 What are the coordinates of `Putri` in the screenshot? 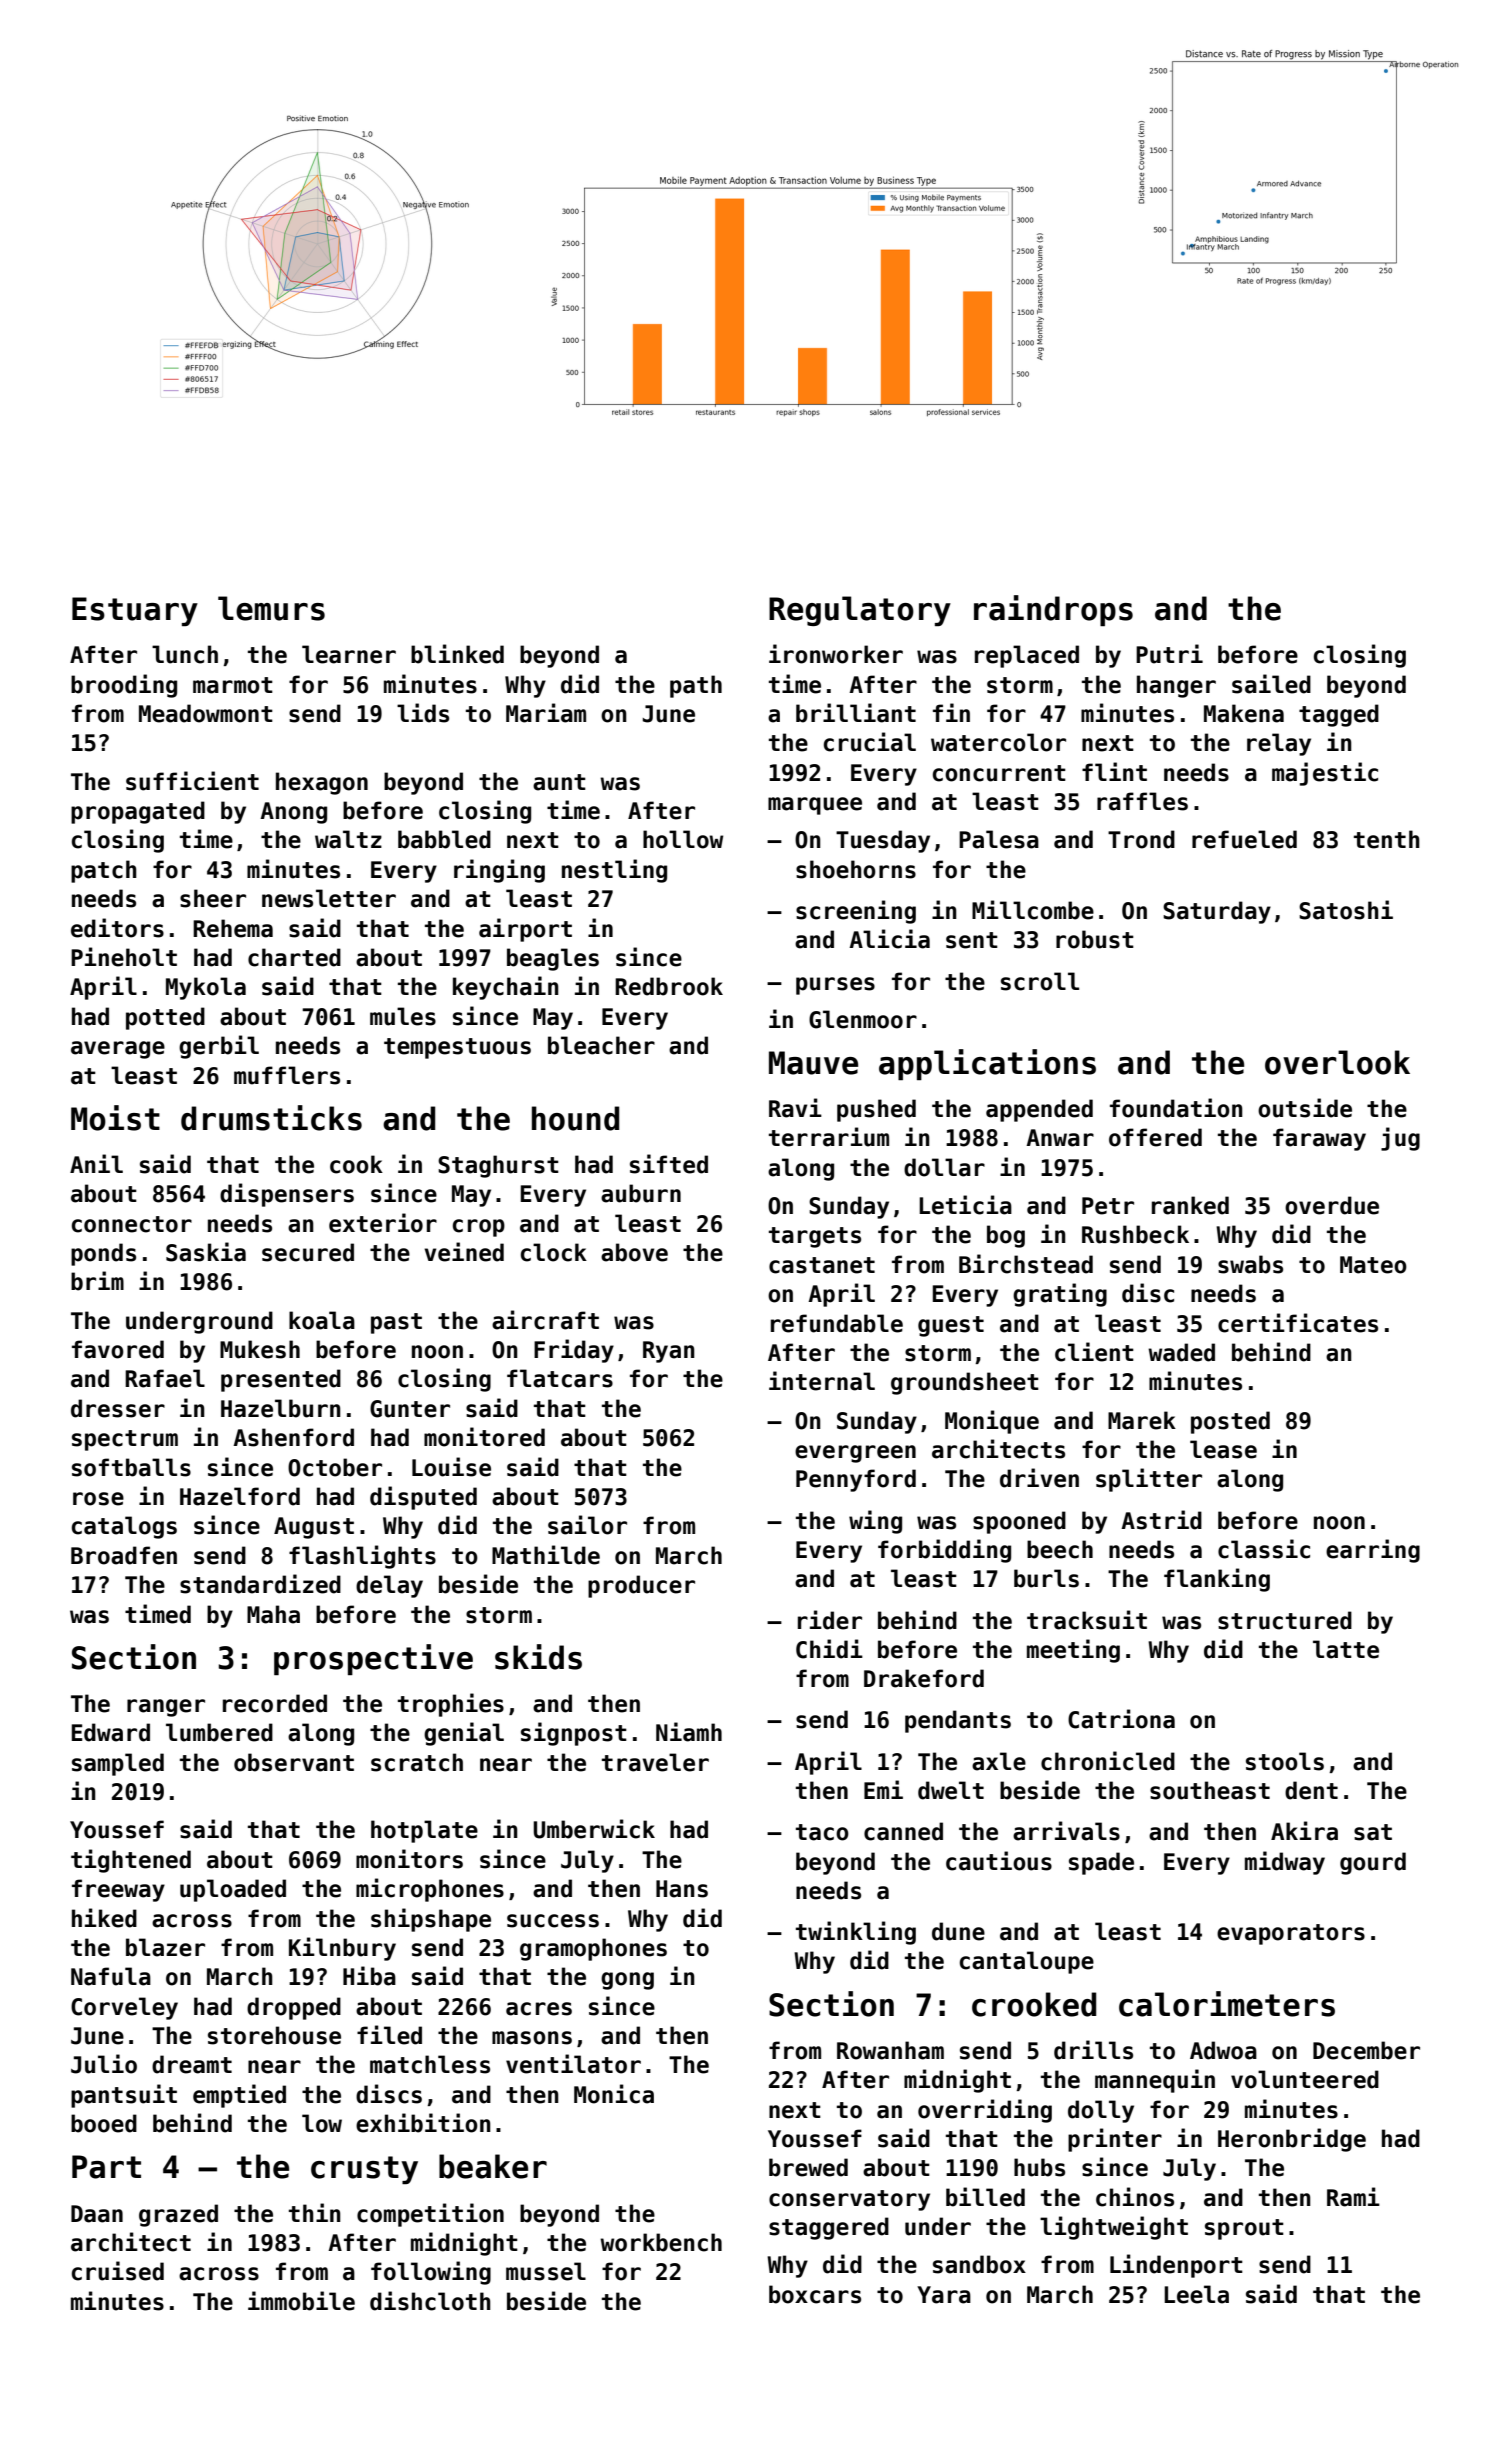 It's located at (1169, 654).
